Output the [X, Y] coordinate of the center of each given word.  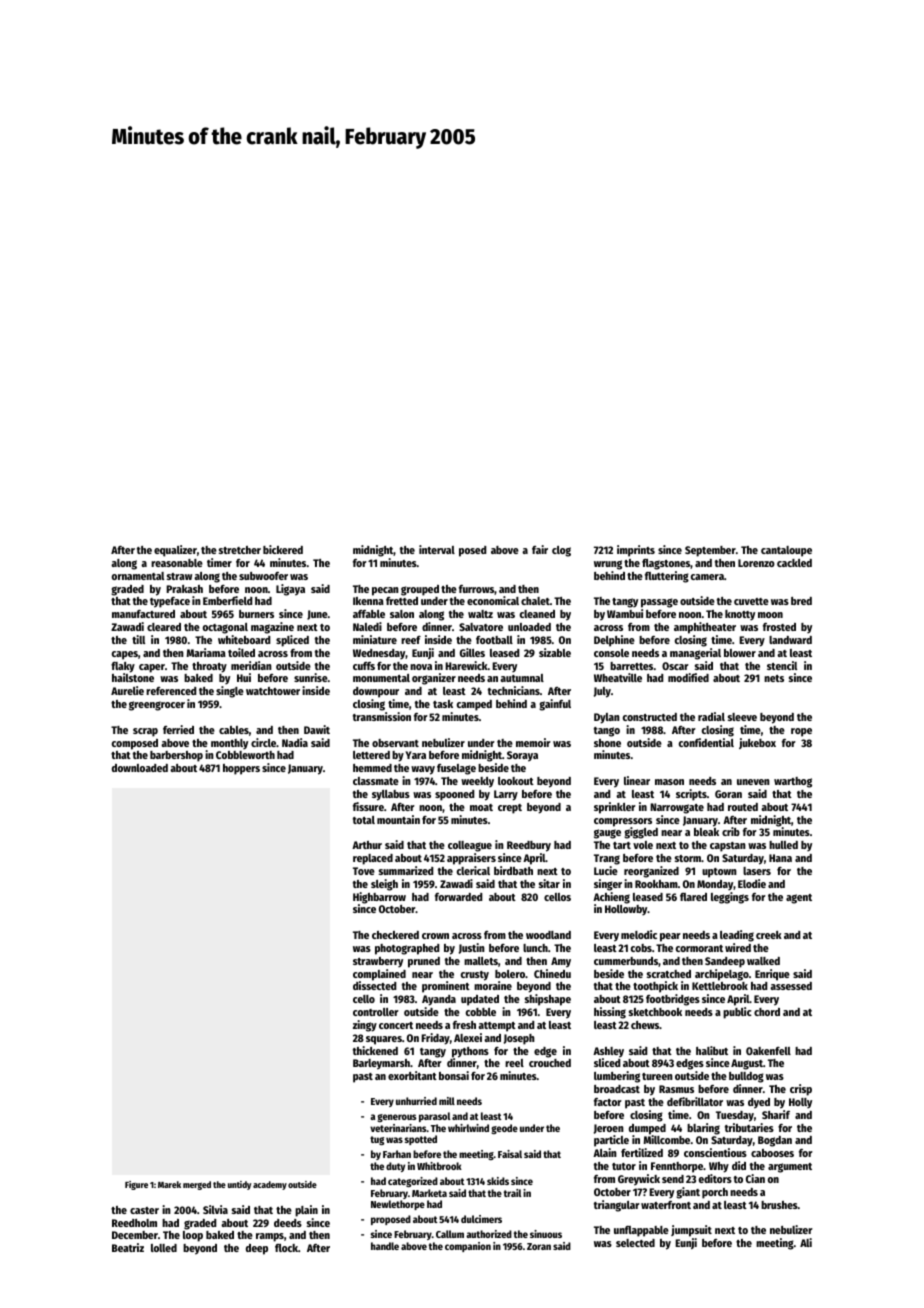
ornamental [138, 576]
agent [799, 899]
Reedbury [529, 846]
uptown [719, 873]
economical [493, 600]
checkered [395, 935]
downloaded [140, 768]
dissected [374, 985]
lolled [164, 1248]
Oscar [675, 666]
